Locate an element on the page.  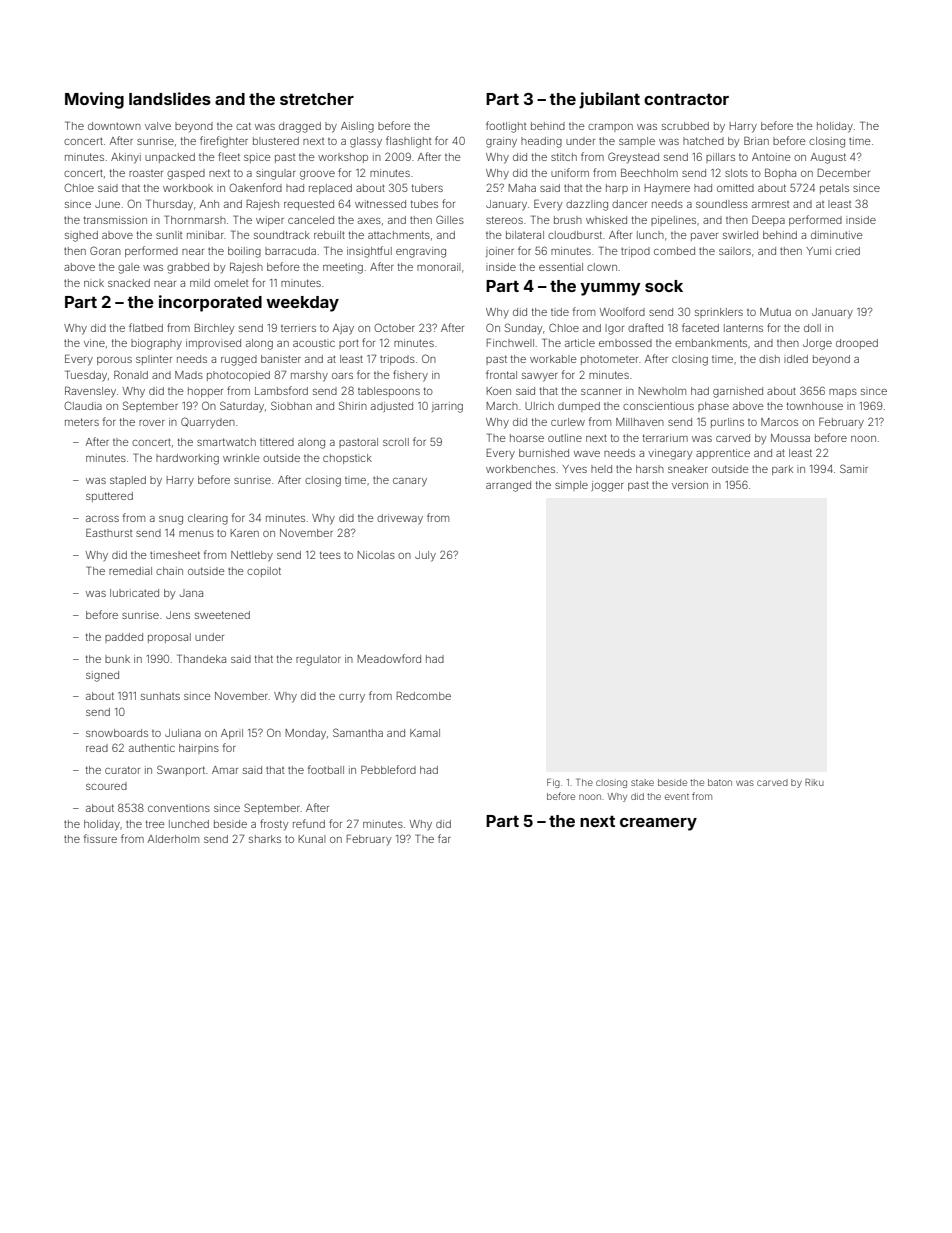
Redcombe is located at coordinates (424, 696).
